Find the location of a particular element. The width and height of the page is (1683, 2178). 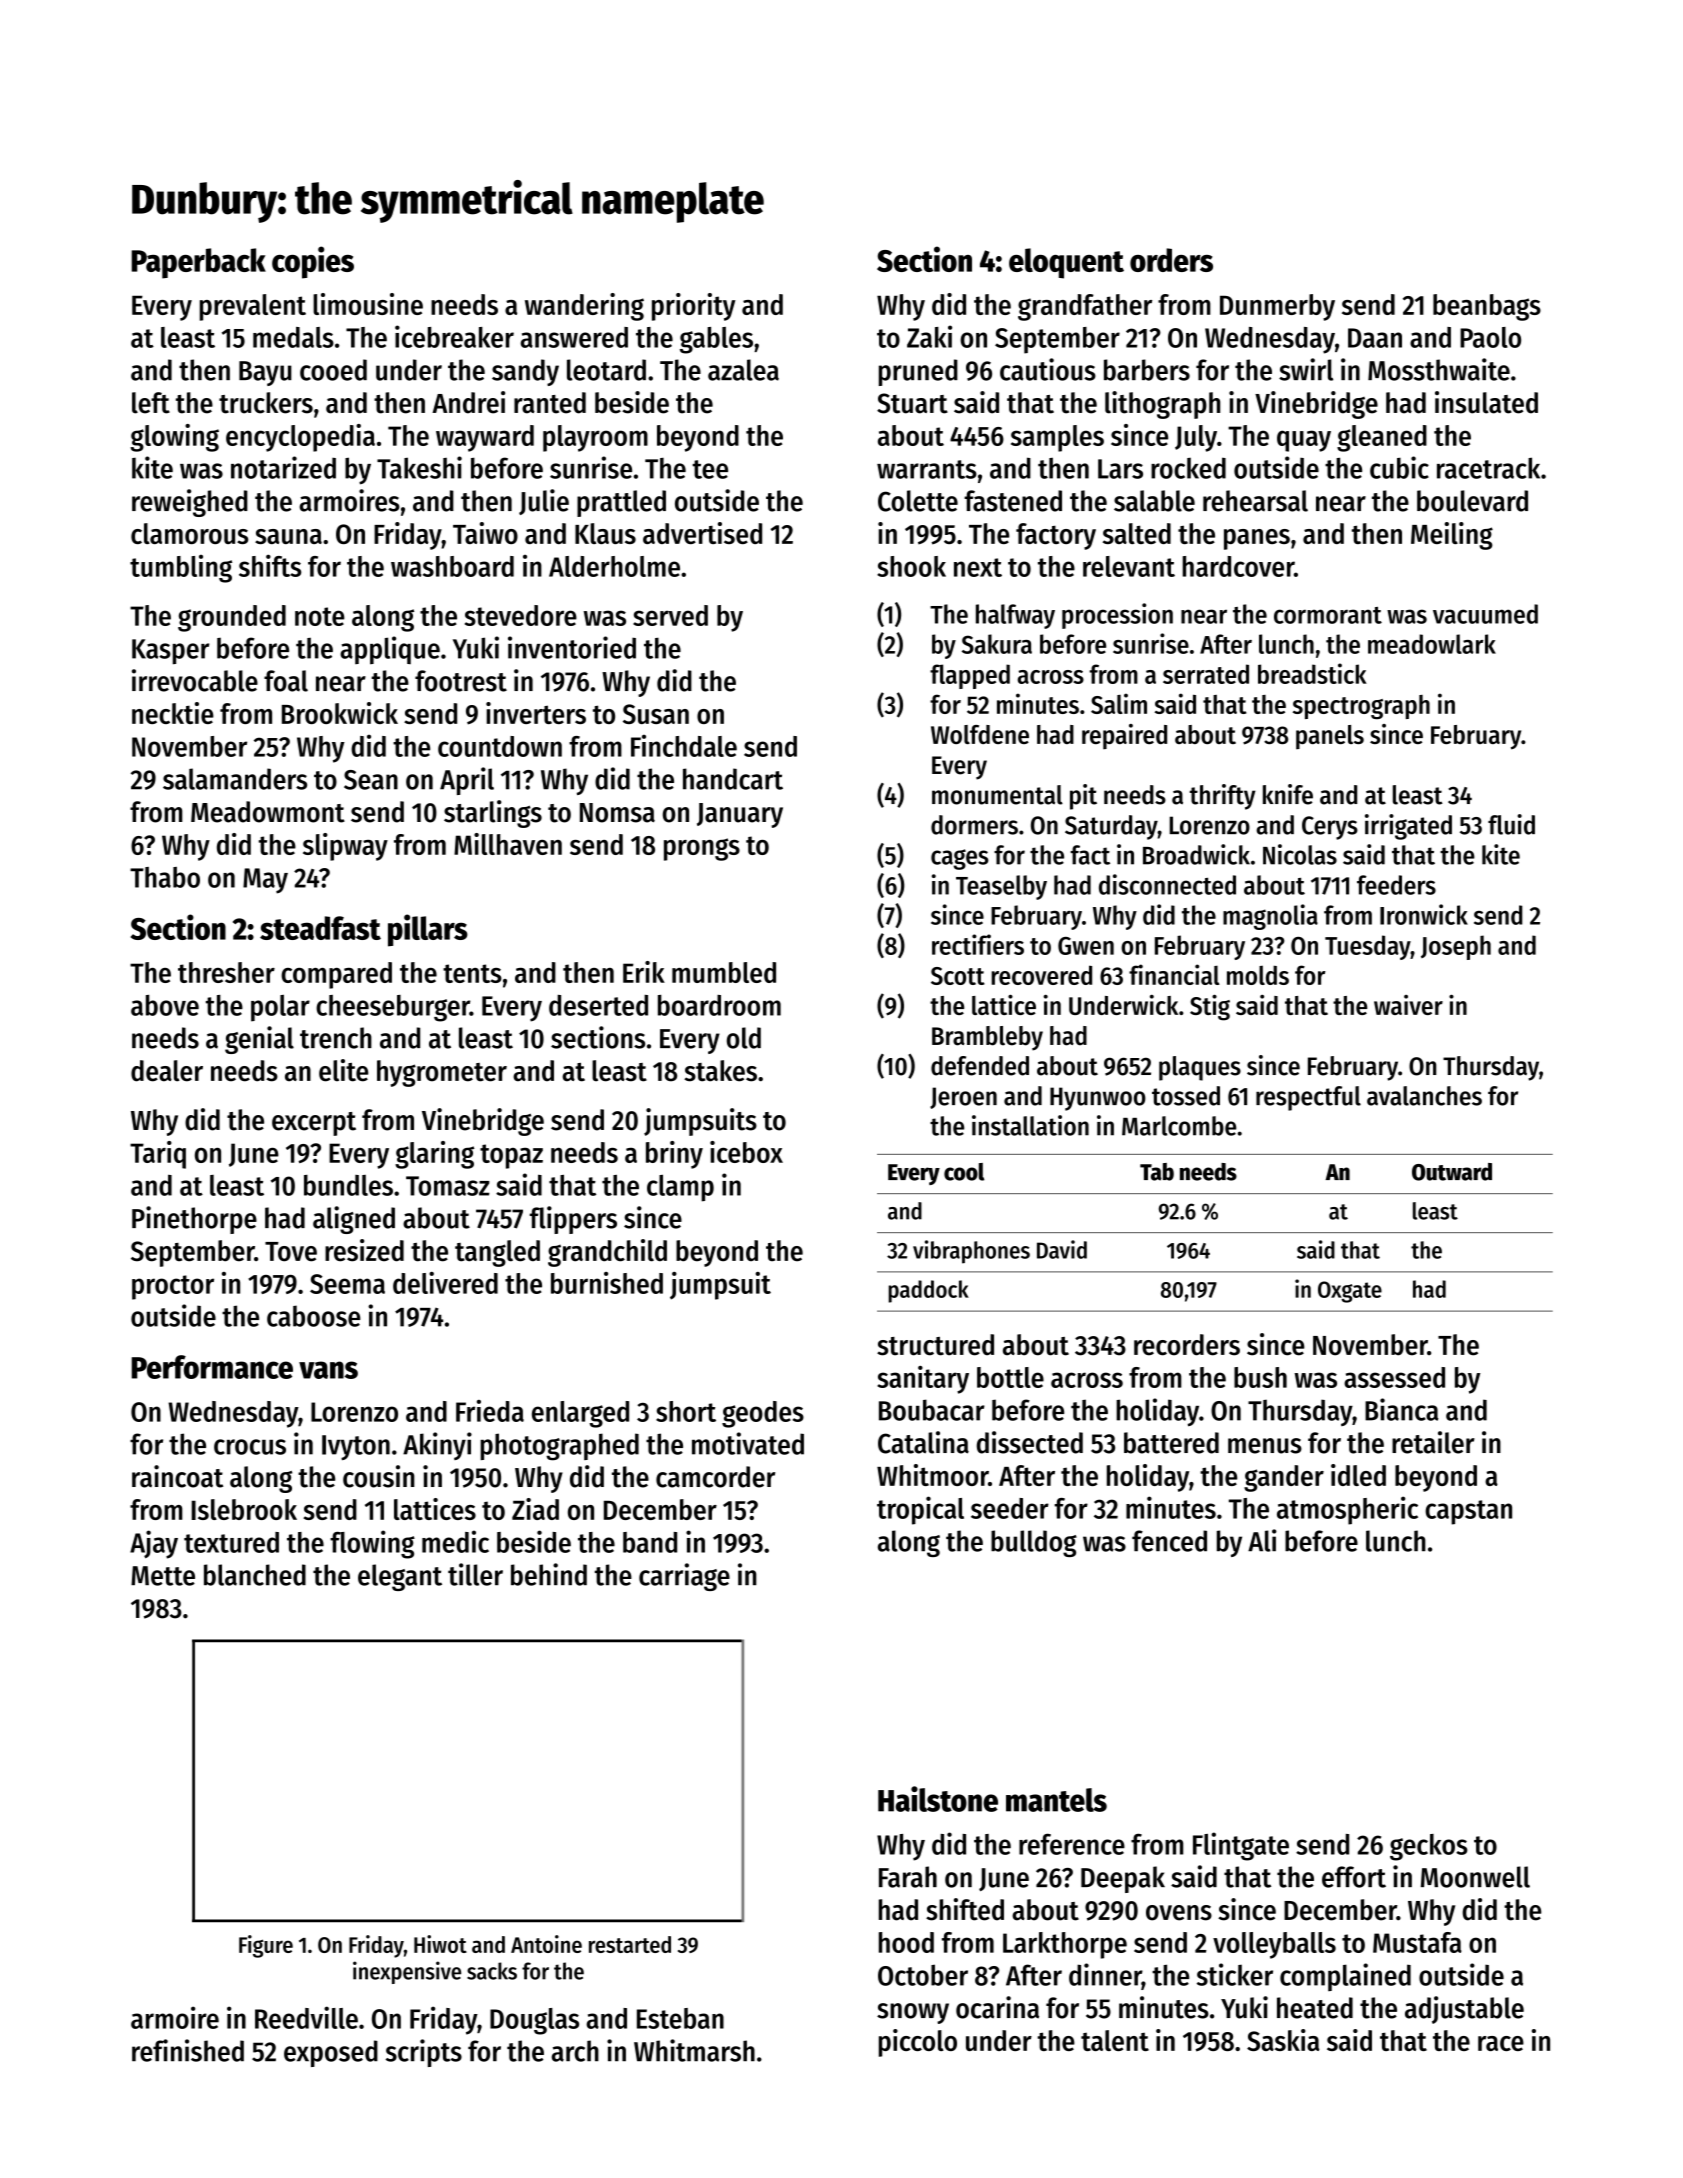

Marlcombe is located at coordinates (1179, 1126).
